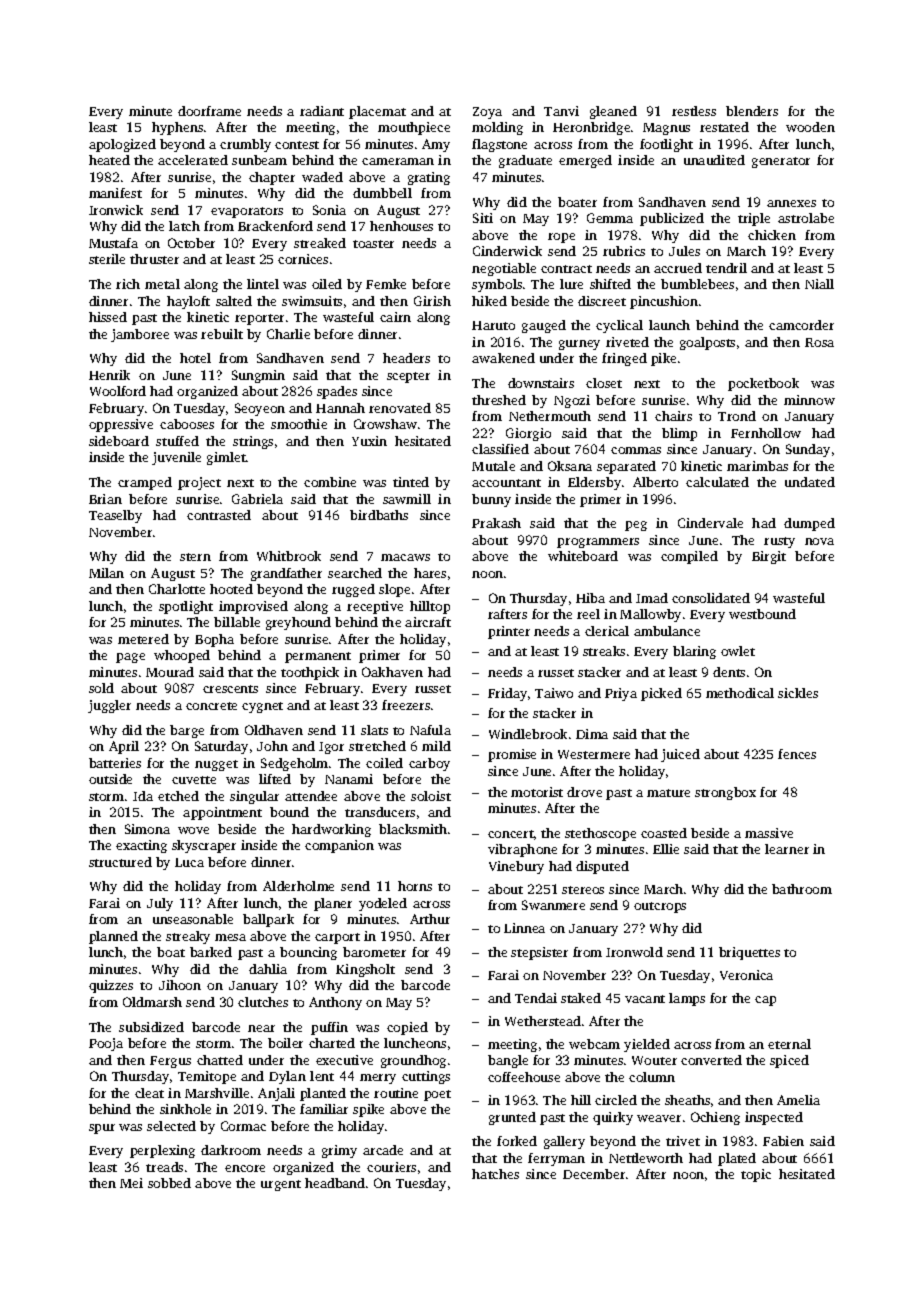 This page has height=1308, width=924. What do you see at coordinates (717, 482) in the page?
I see `calculated` at bounding box center [717, 482].
